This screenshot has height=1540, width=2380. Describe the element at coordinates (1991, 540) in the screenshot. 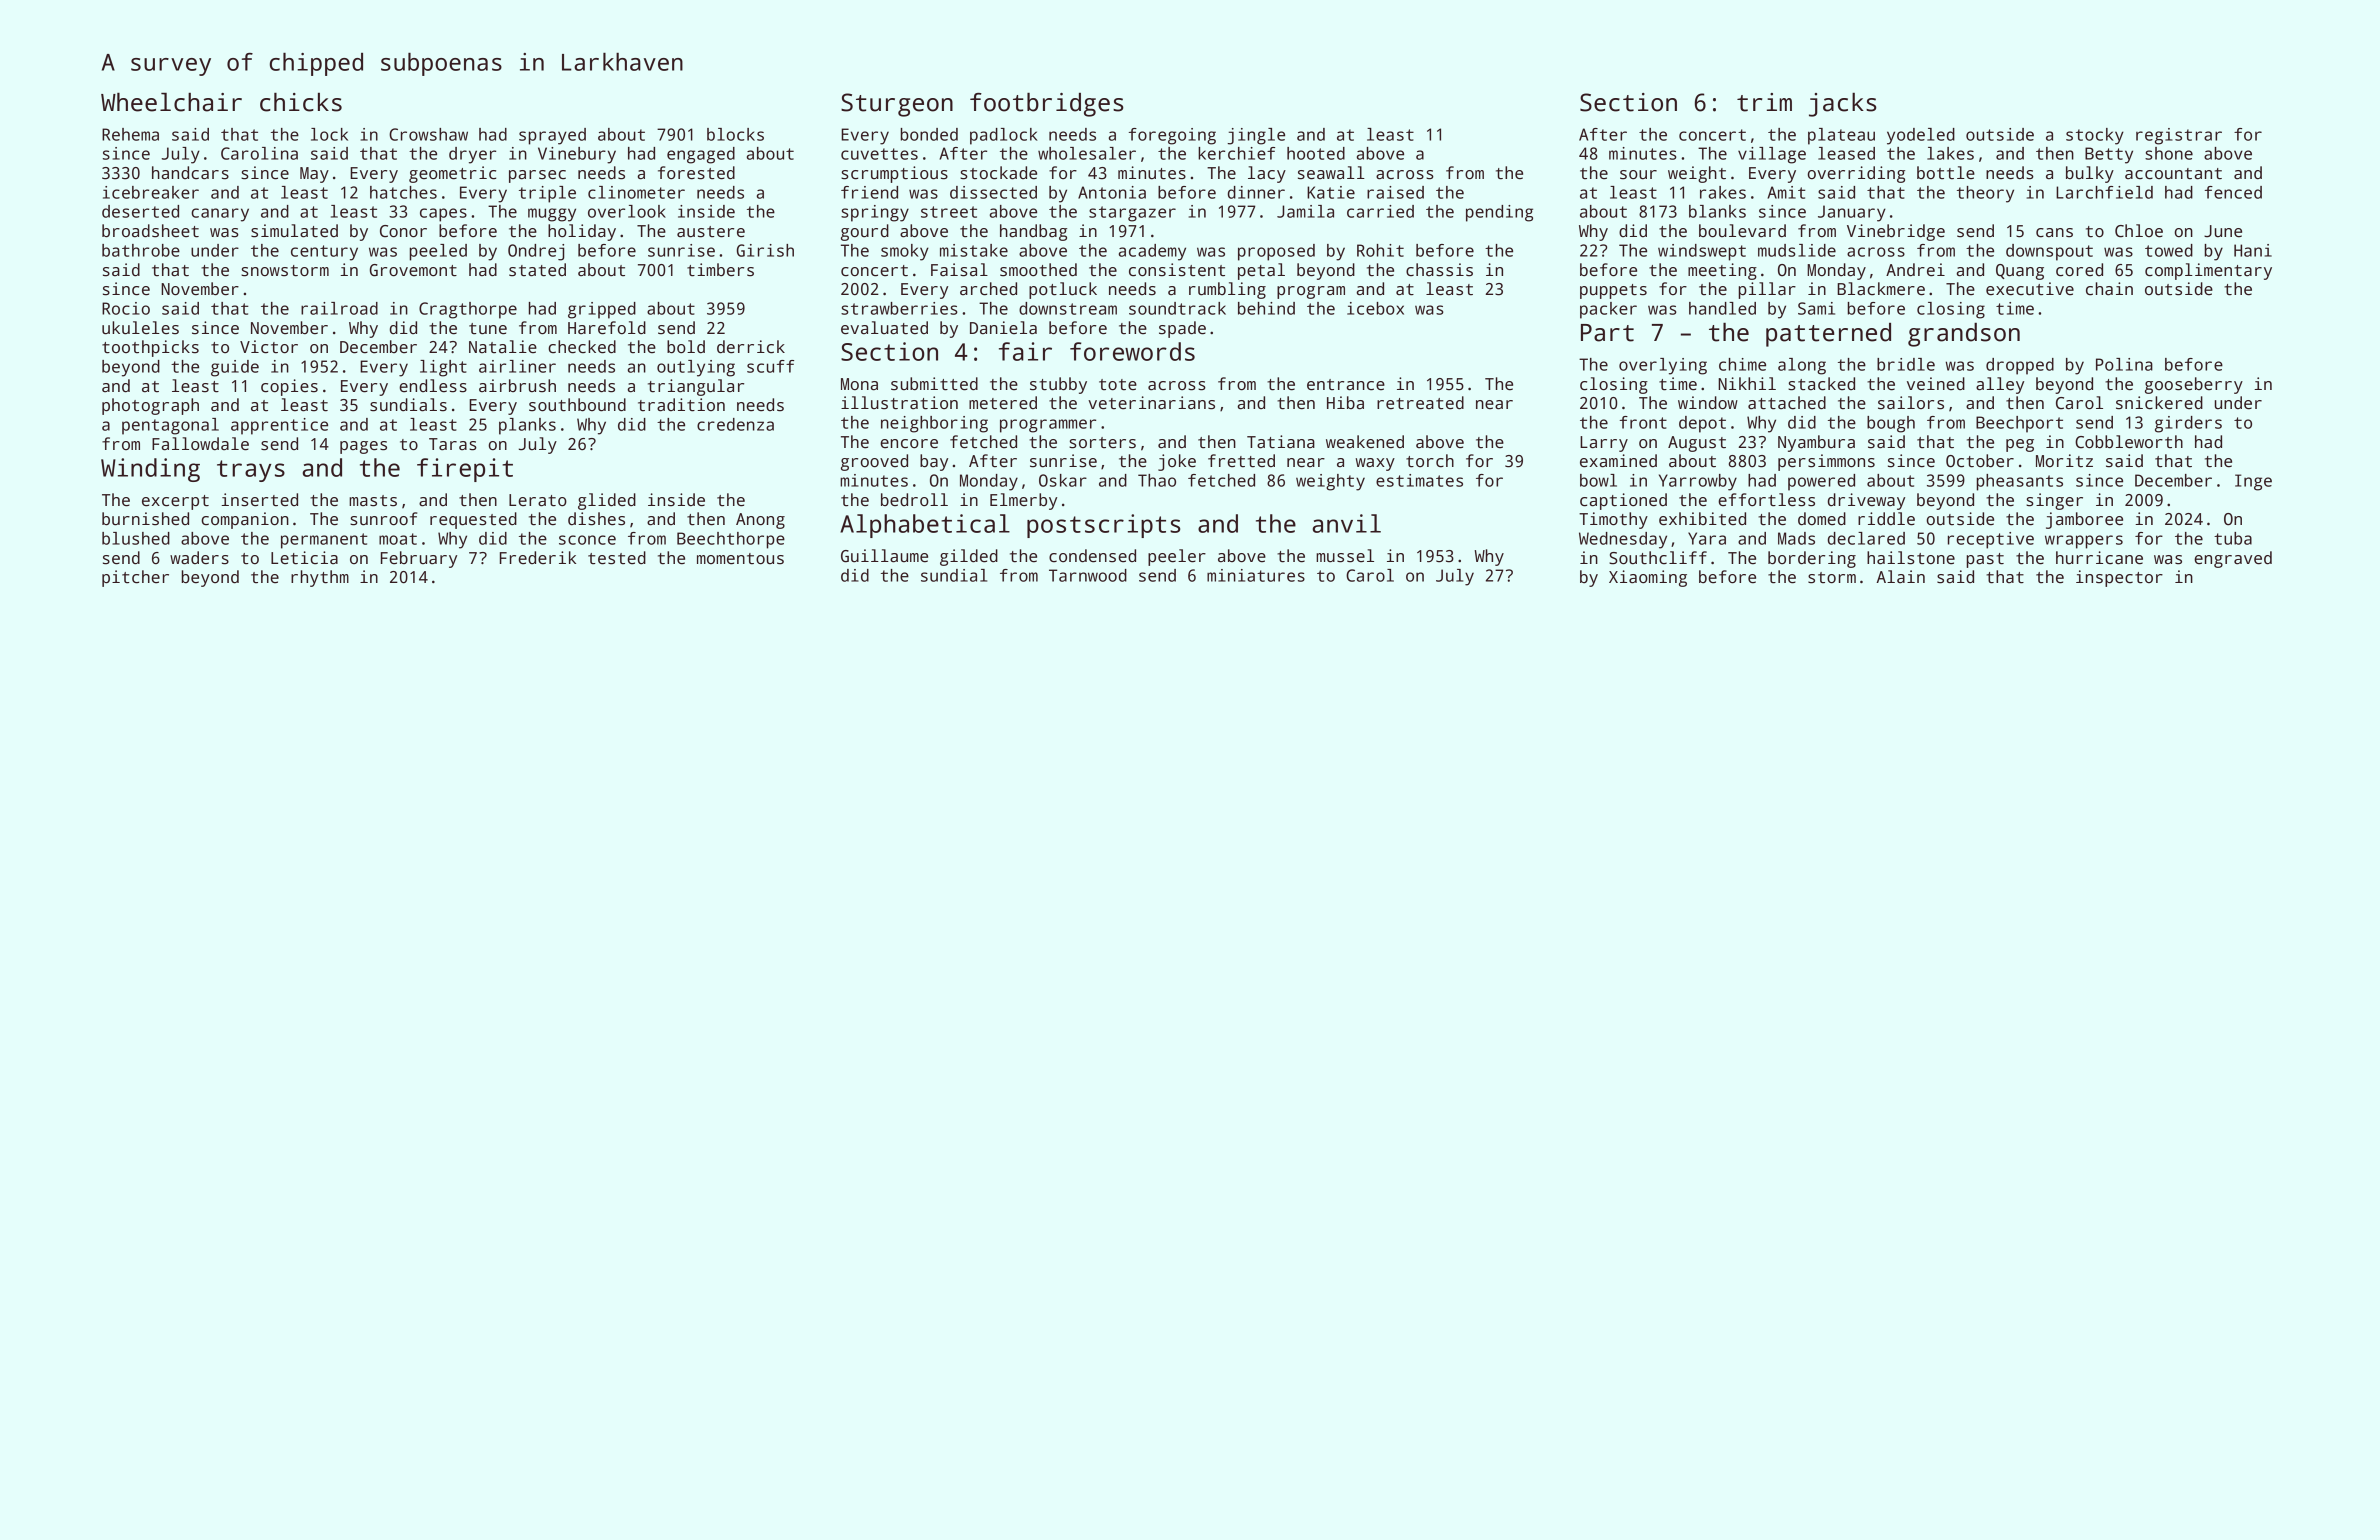

I see `receptive` at that location.
